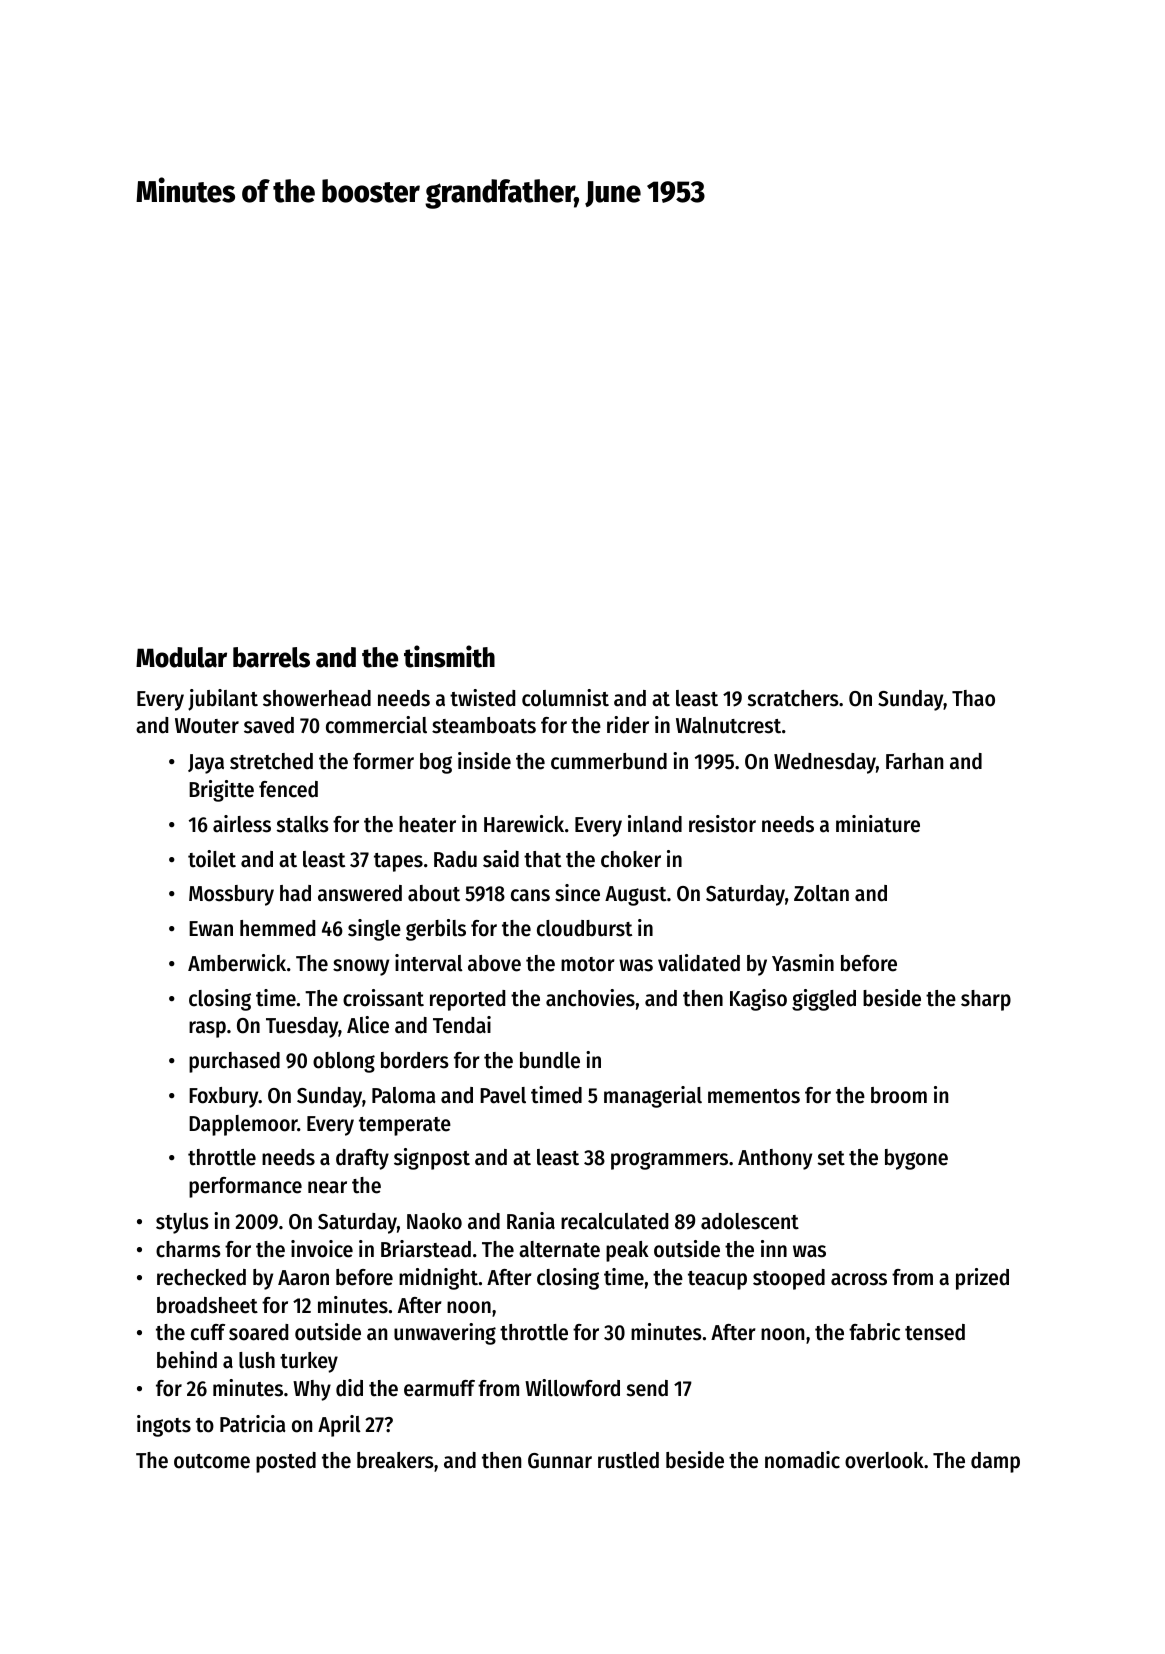 This image has width=1165, height=1654. What do you see at coordinates (531, 1221) in the image?
I see `Rania` at bounding box center [531, 1221].
